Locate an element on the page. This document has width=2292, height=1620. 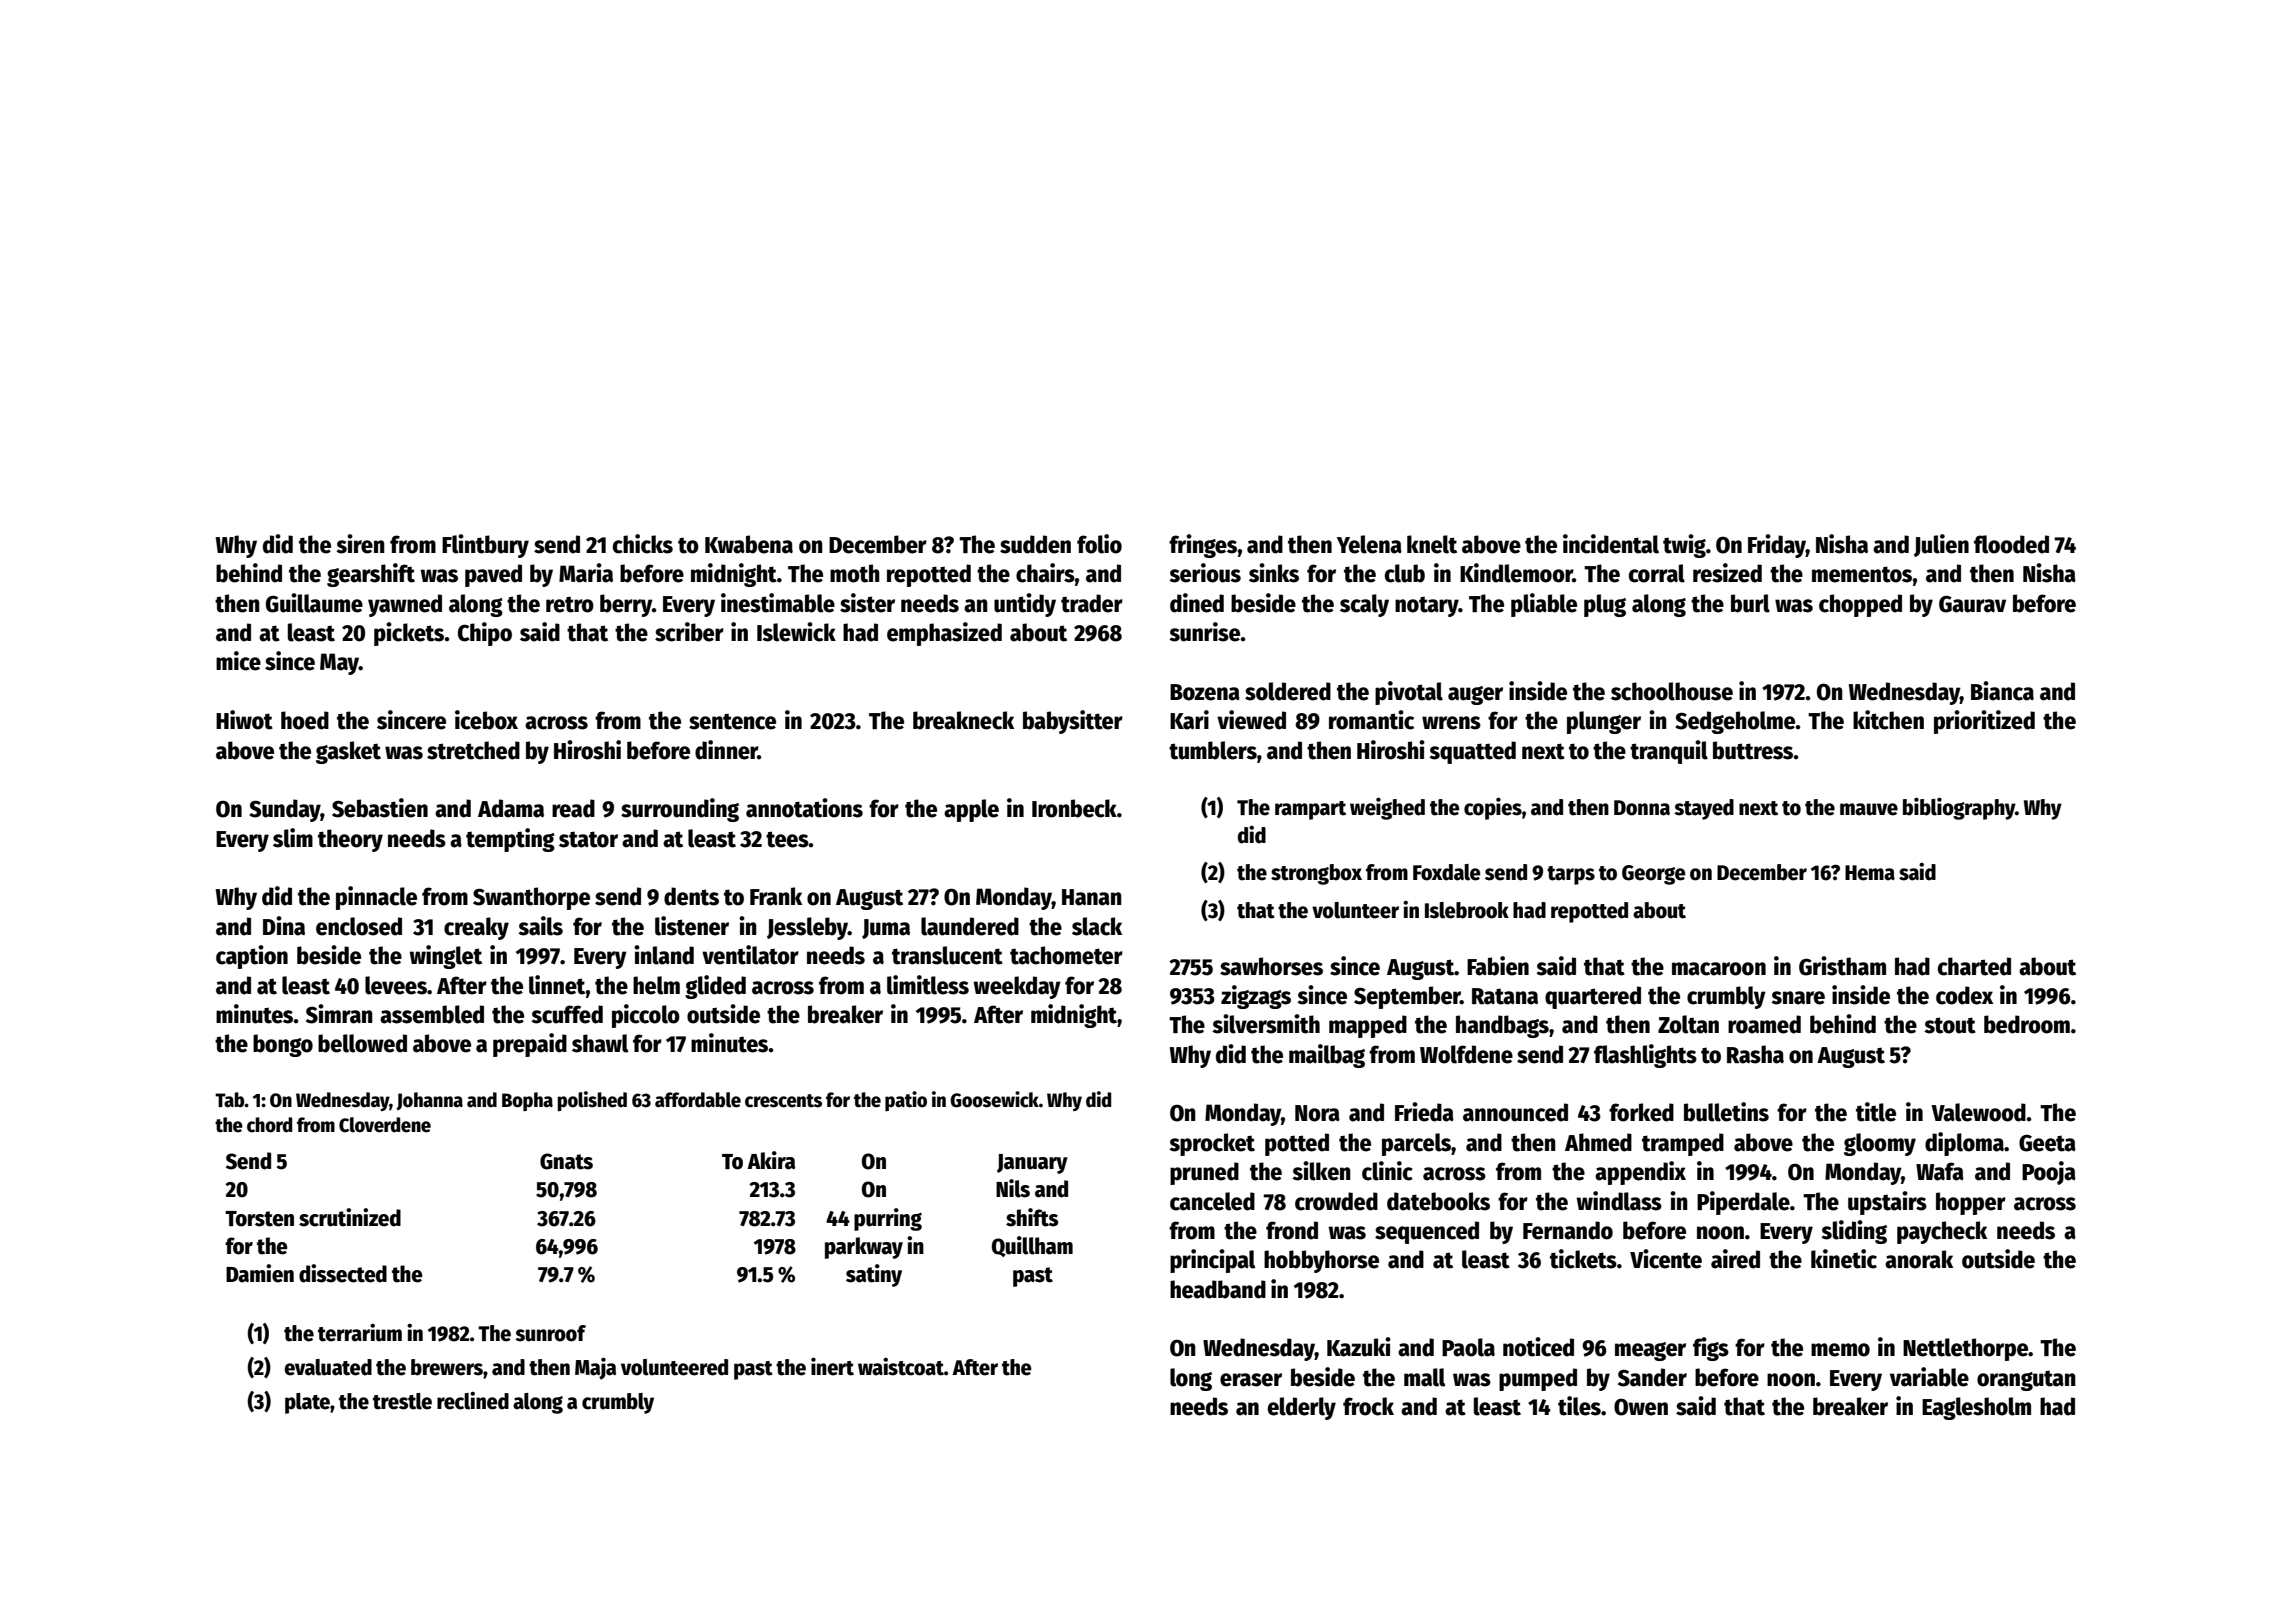
Friday is located at coordinates (1777, 546).
